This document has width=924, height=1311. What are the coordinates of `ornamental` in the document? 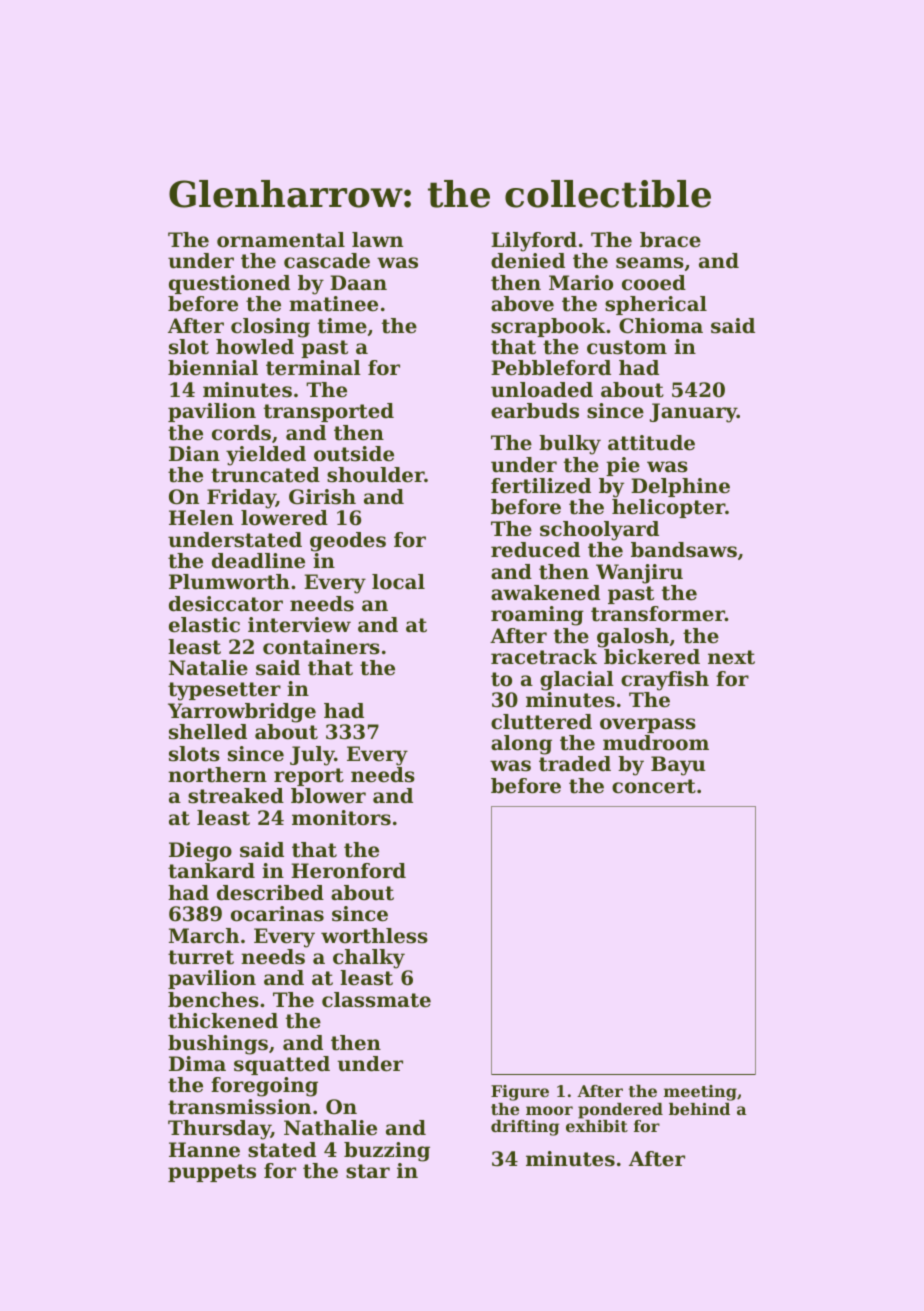 It's located at (281, 240).
